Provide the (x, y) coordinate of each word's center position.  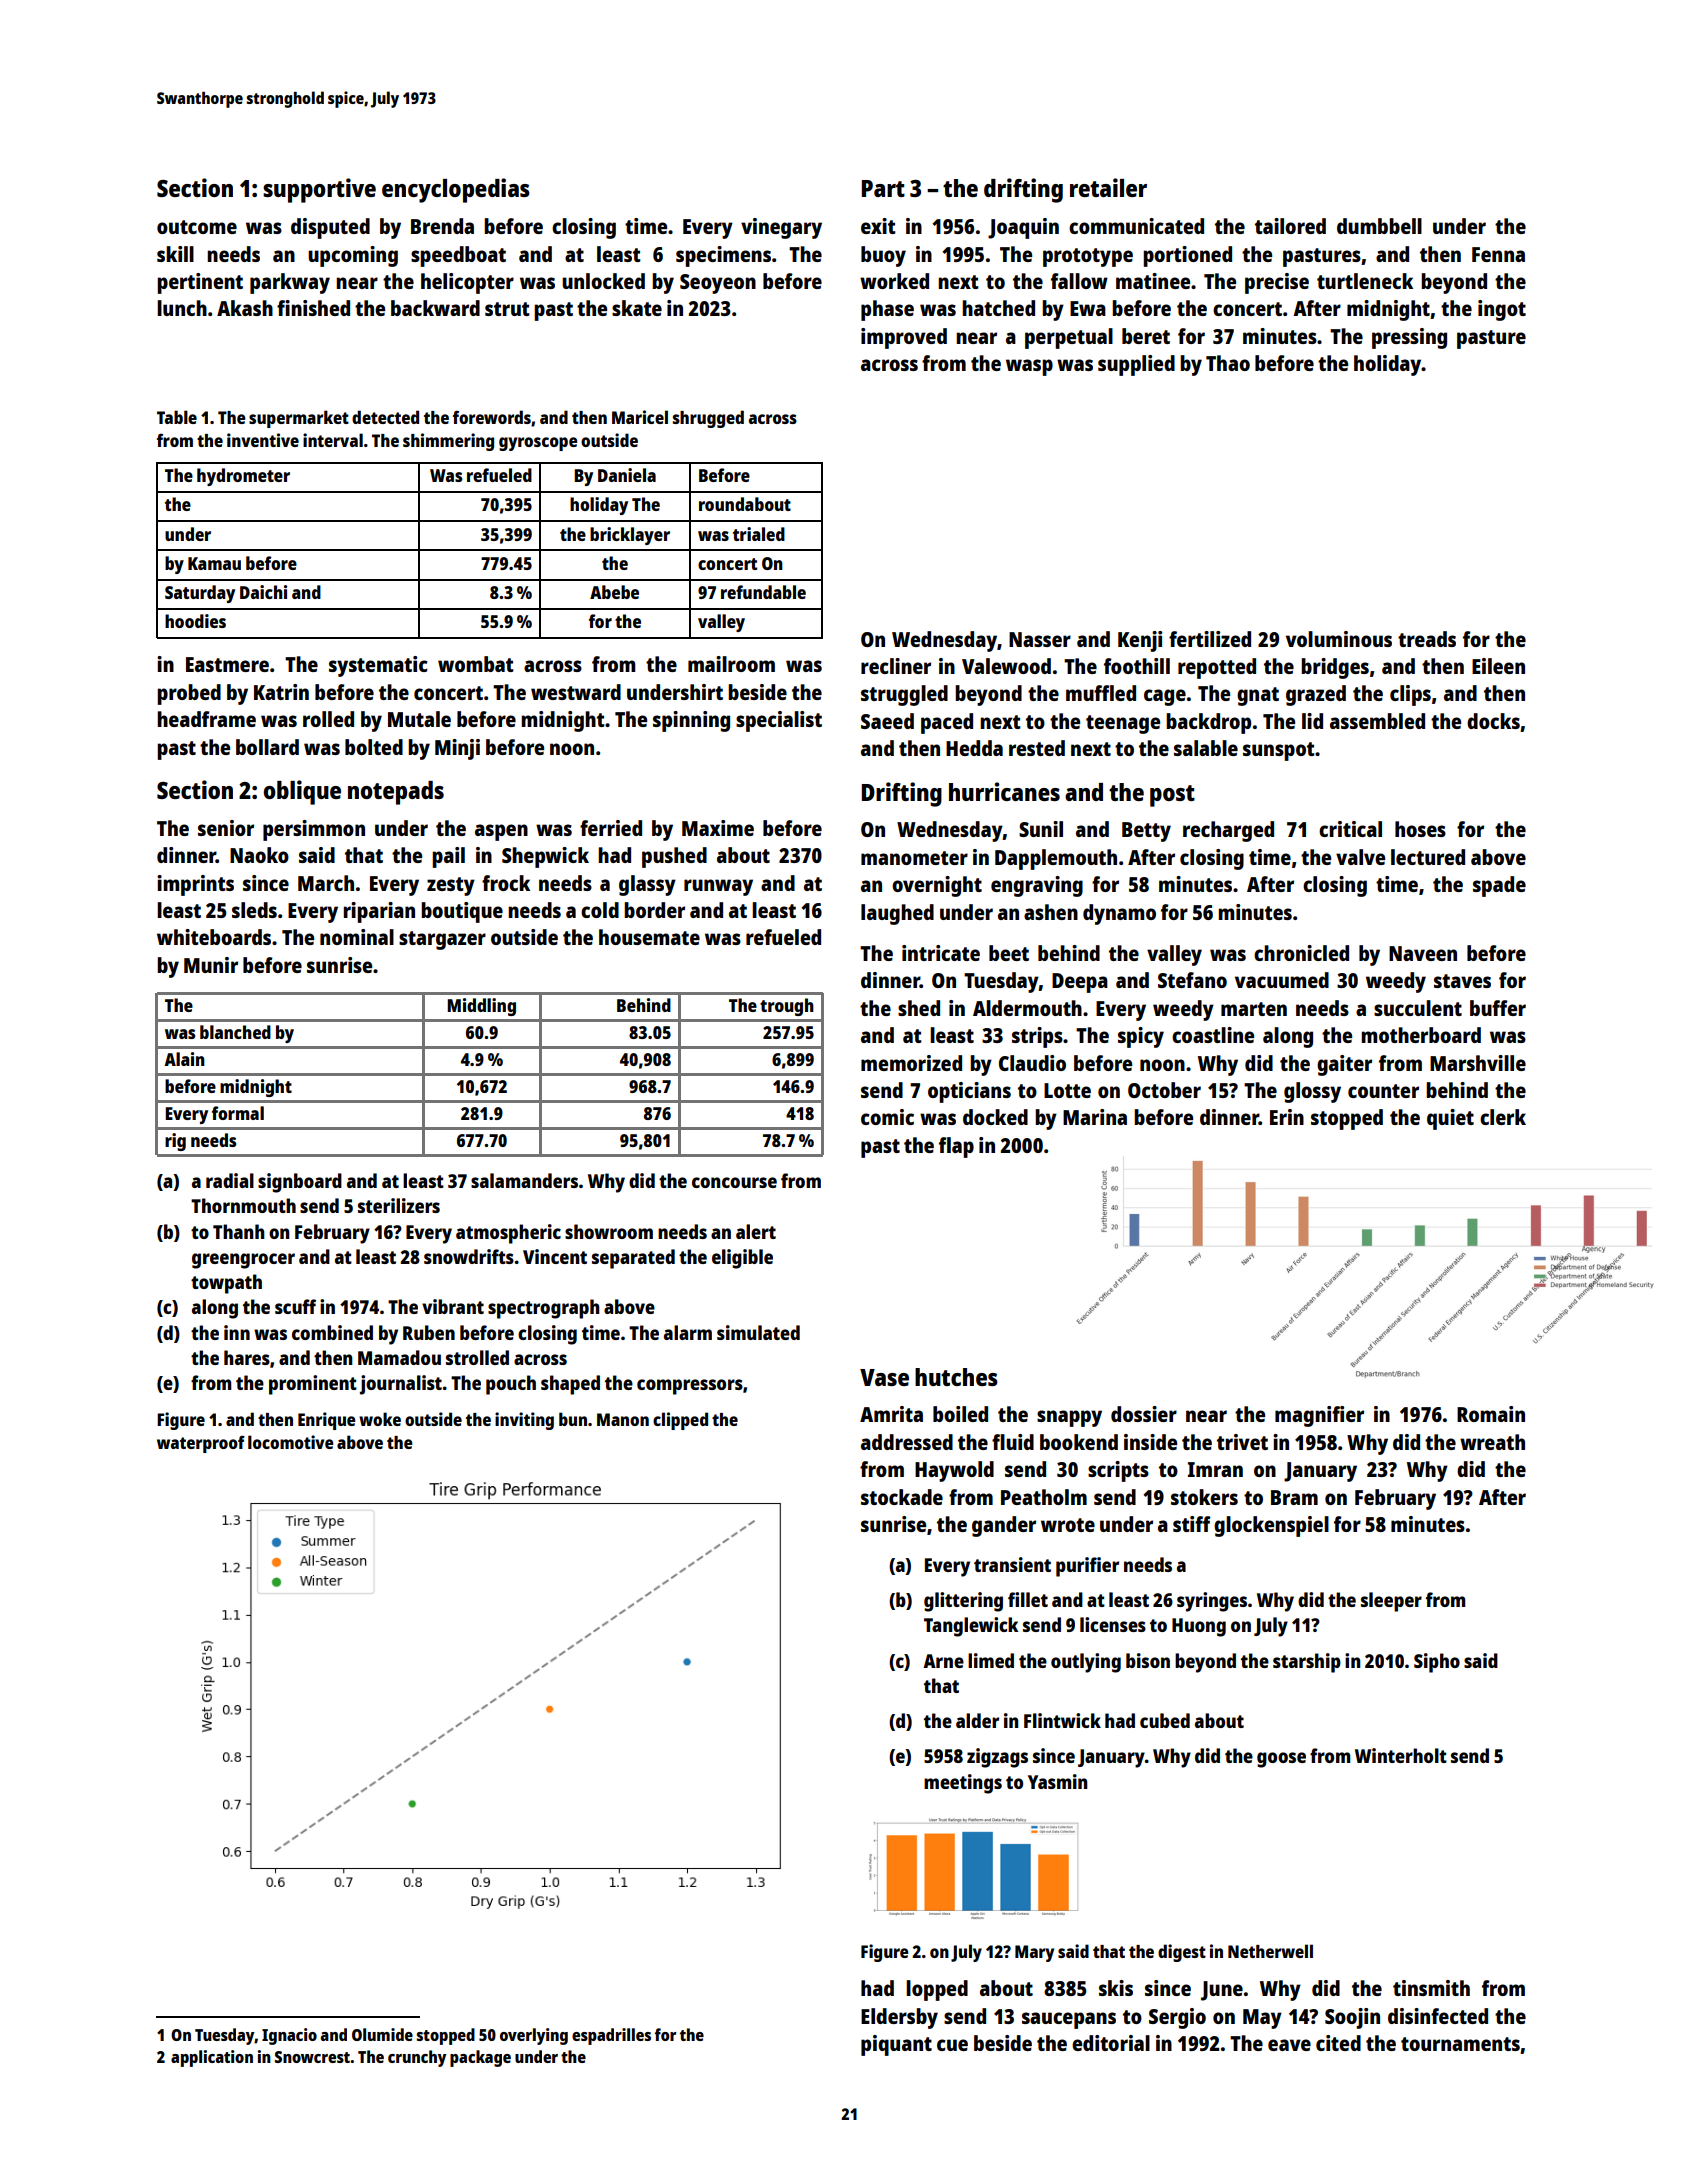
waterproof (201, 1444)
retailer (1108, 187)
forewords (492, 417)
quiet (1450, 1119)
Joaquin (1023, 228)
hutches (956, 1377)
